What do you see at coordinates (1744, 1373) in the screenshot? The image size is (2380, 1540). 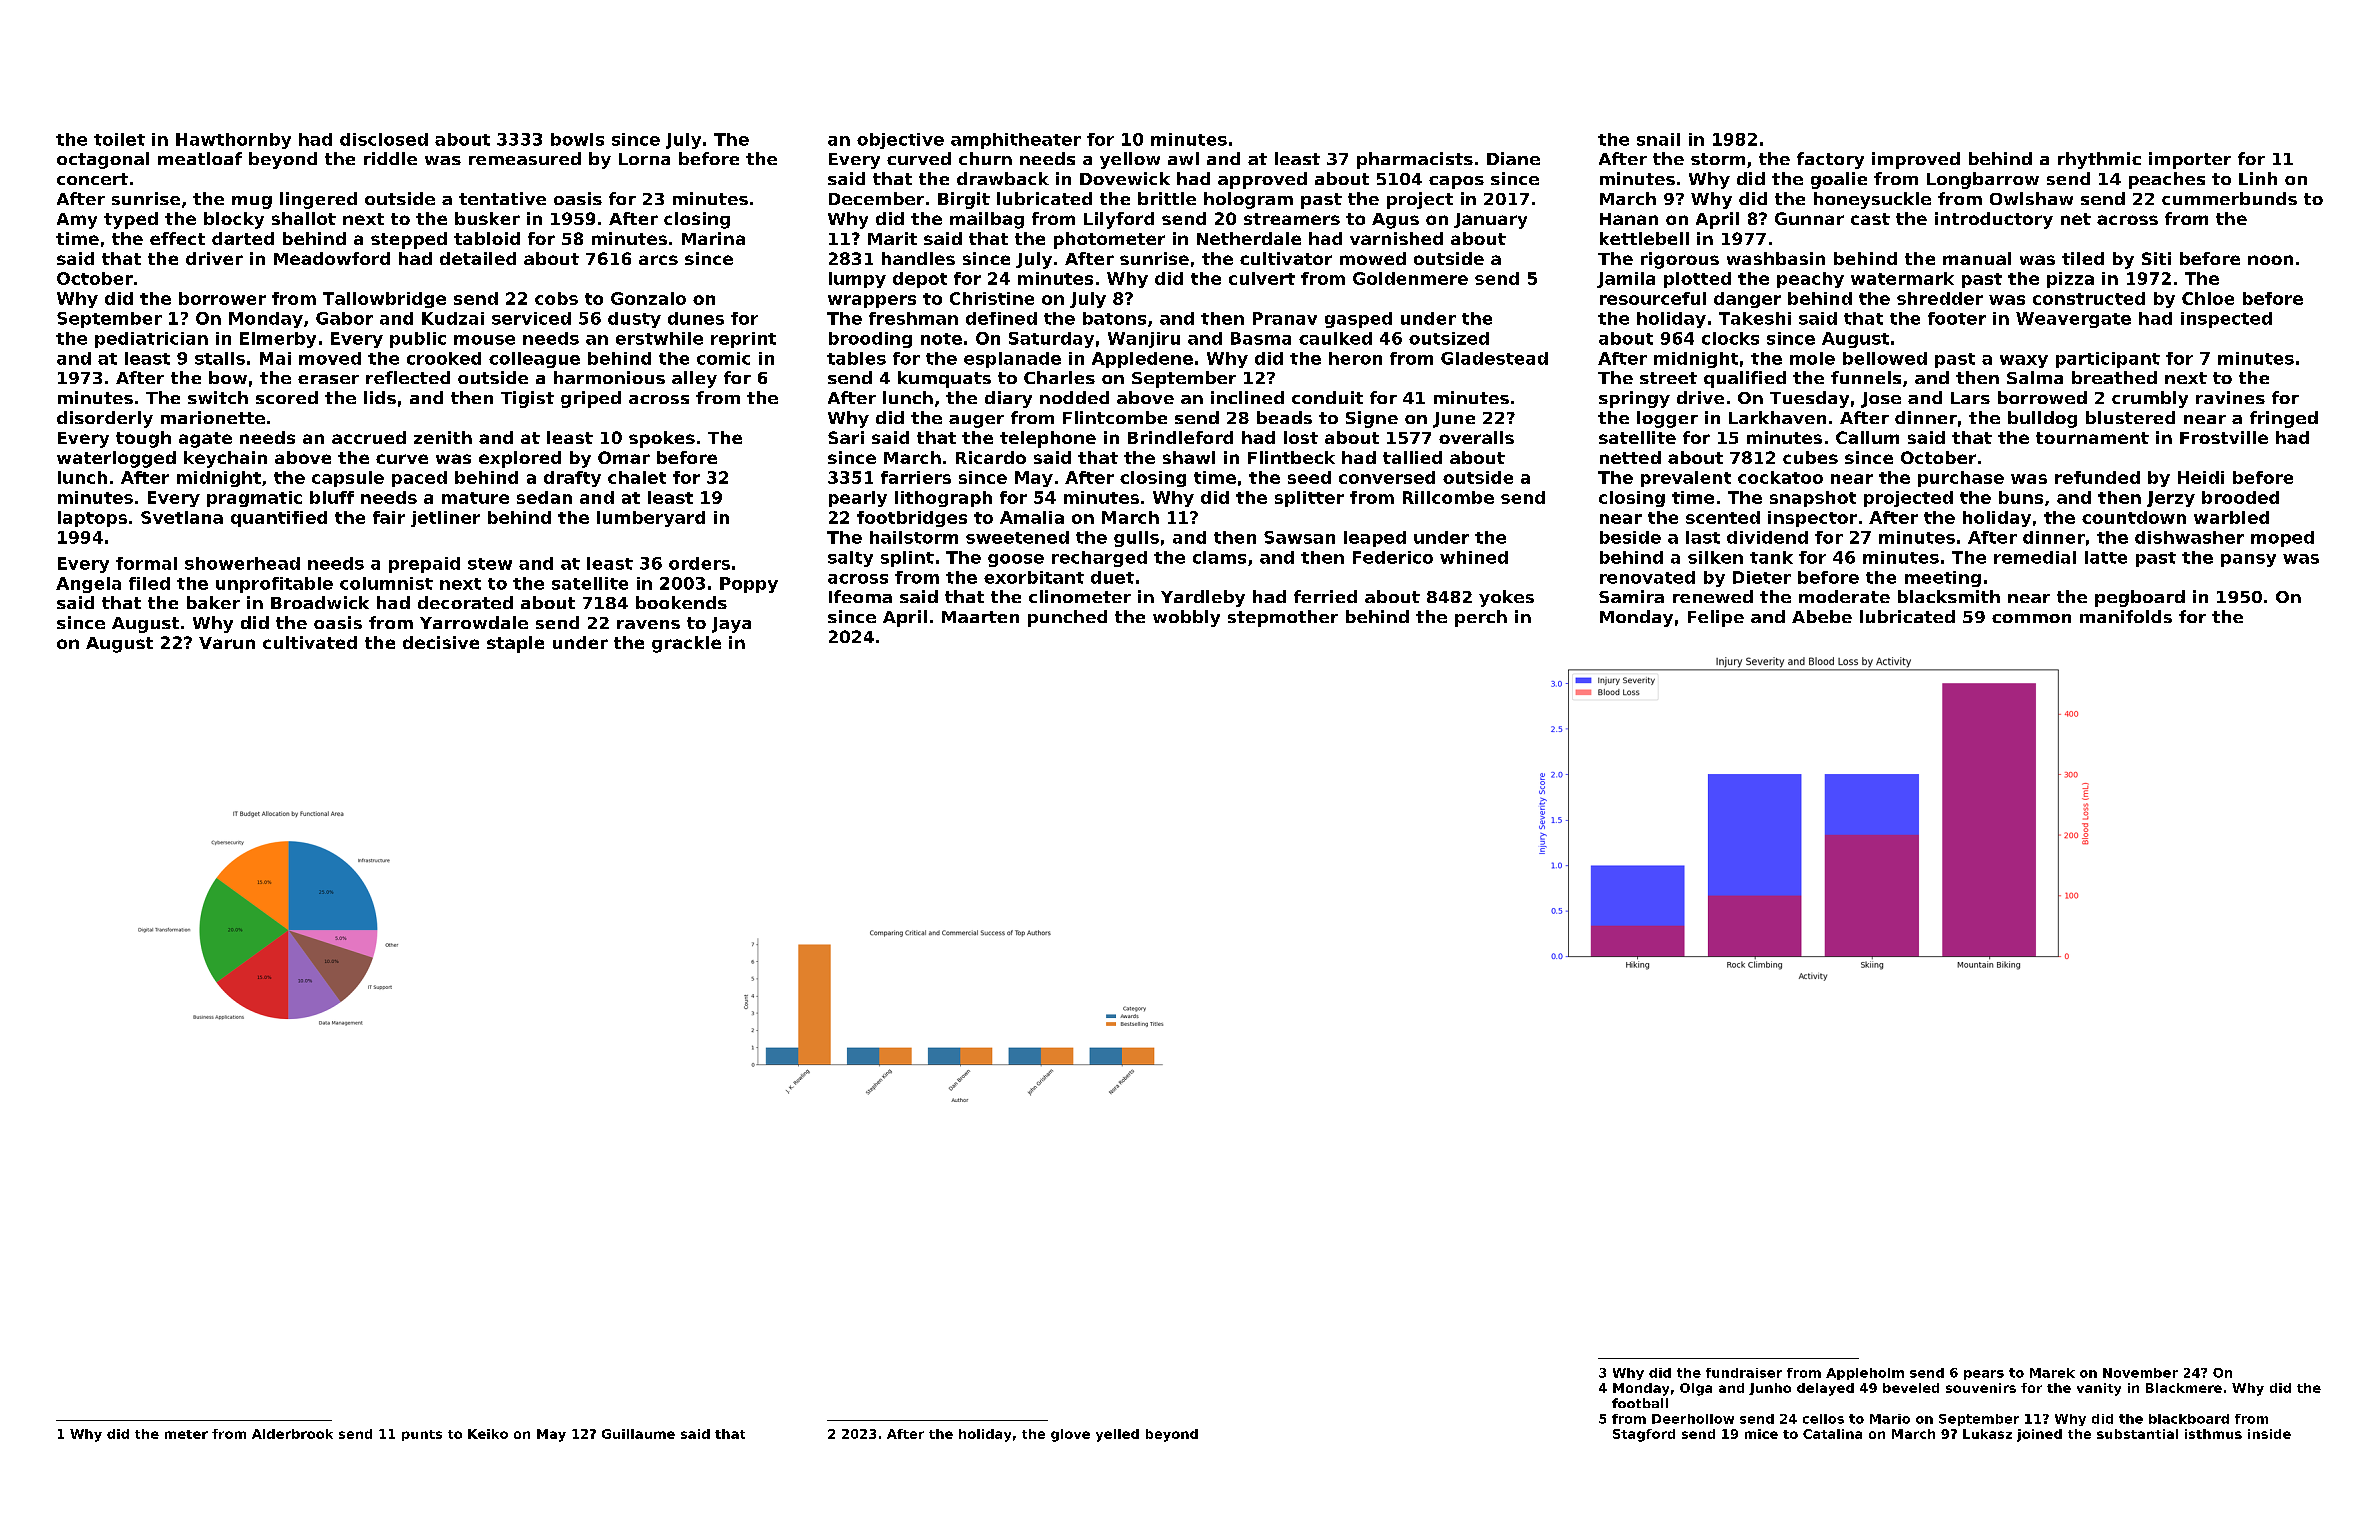 I see `fundraiser` at bounding box center [1744, 1373].
